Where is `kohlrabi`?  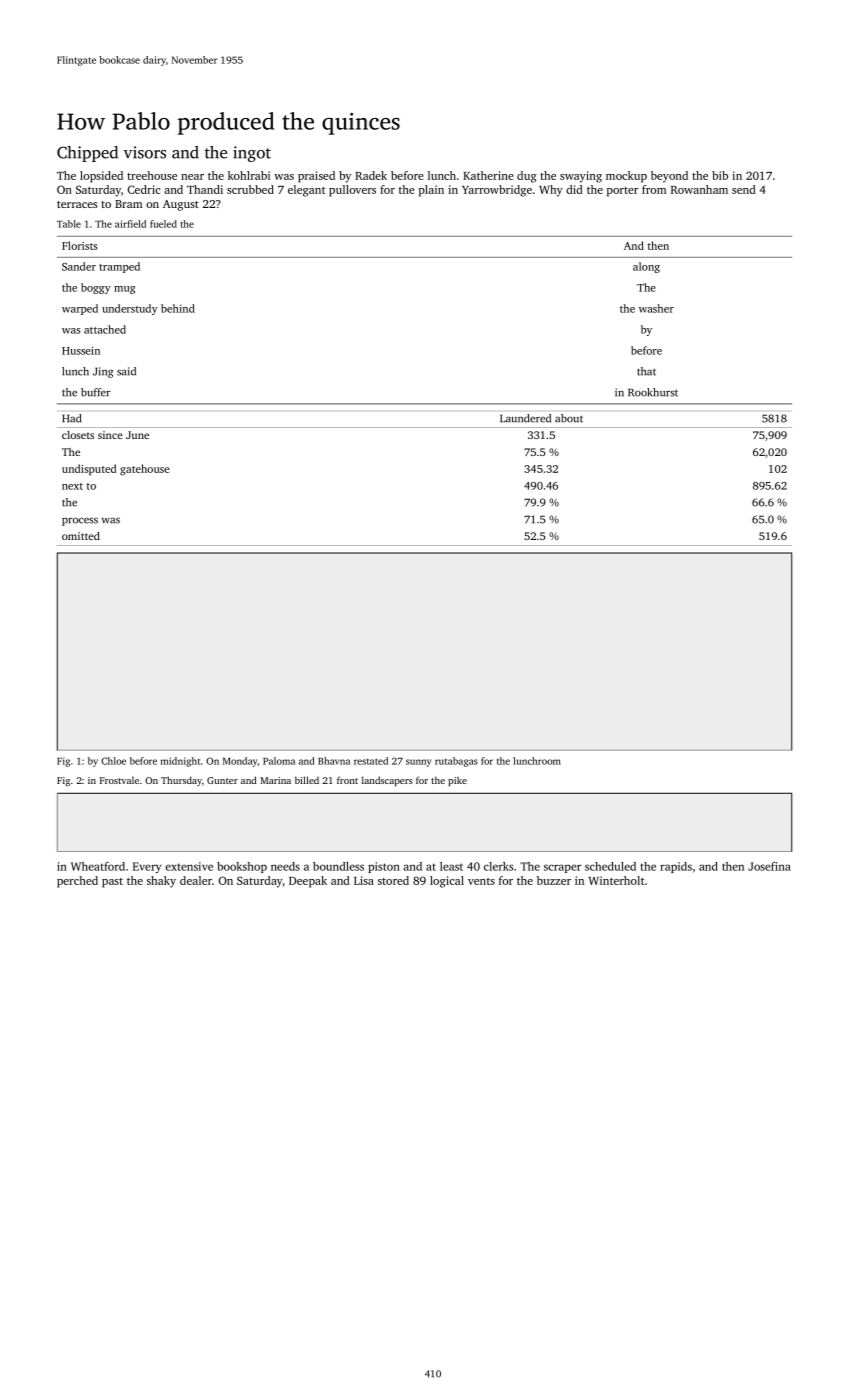
kohlrabi is located at coordinates (249, 175).
